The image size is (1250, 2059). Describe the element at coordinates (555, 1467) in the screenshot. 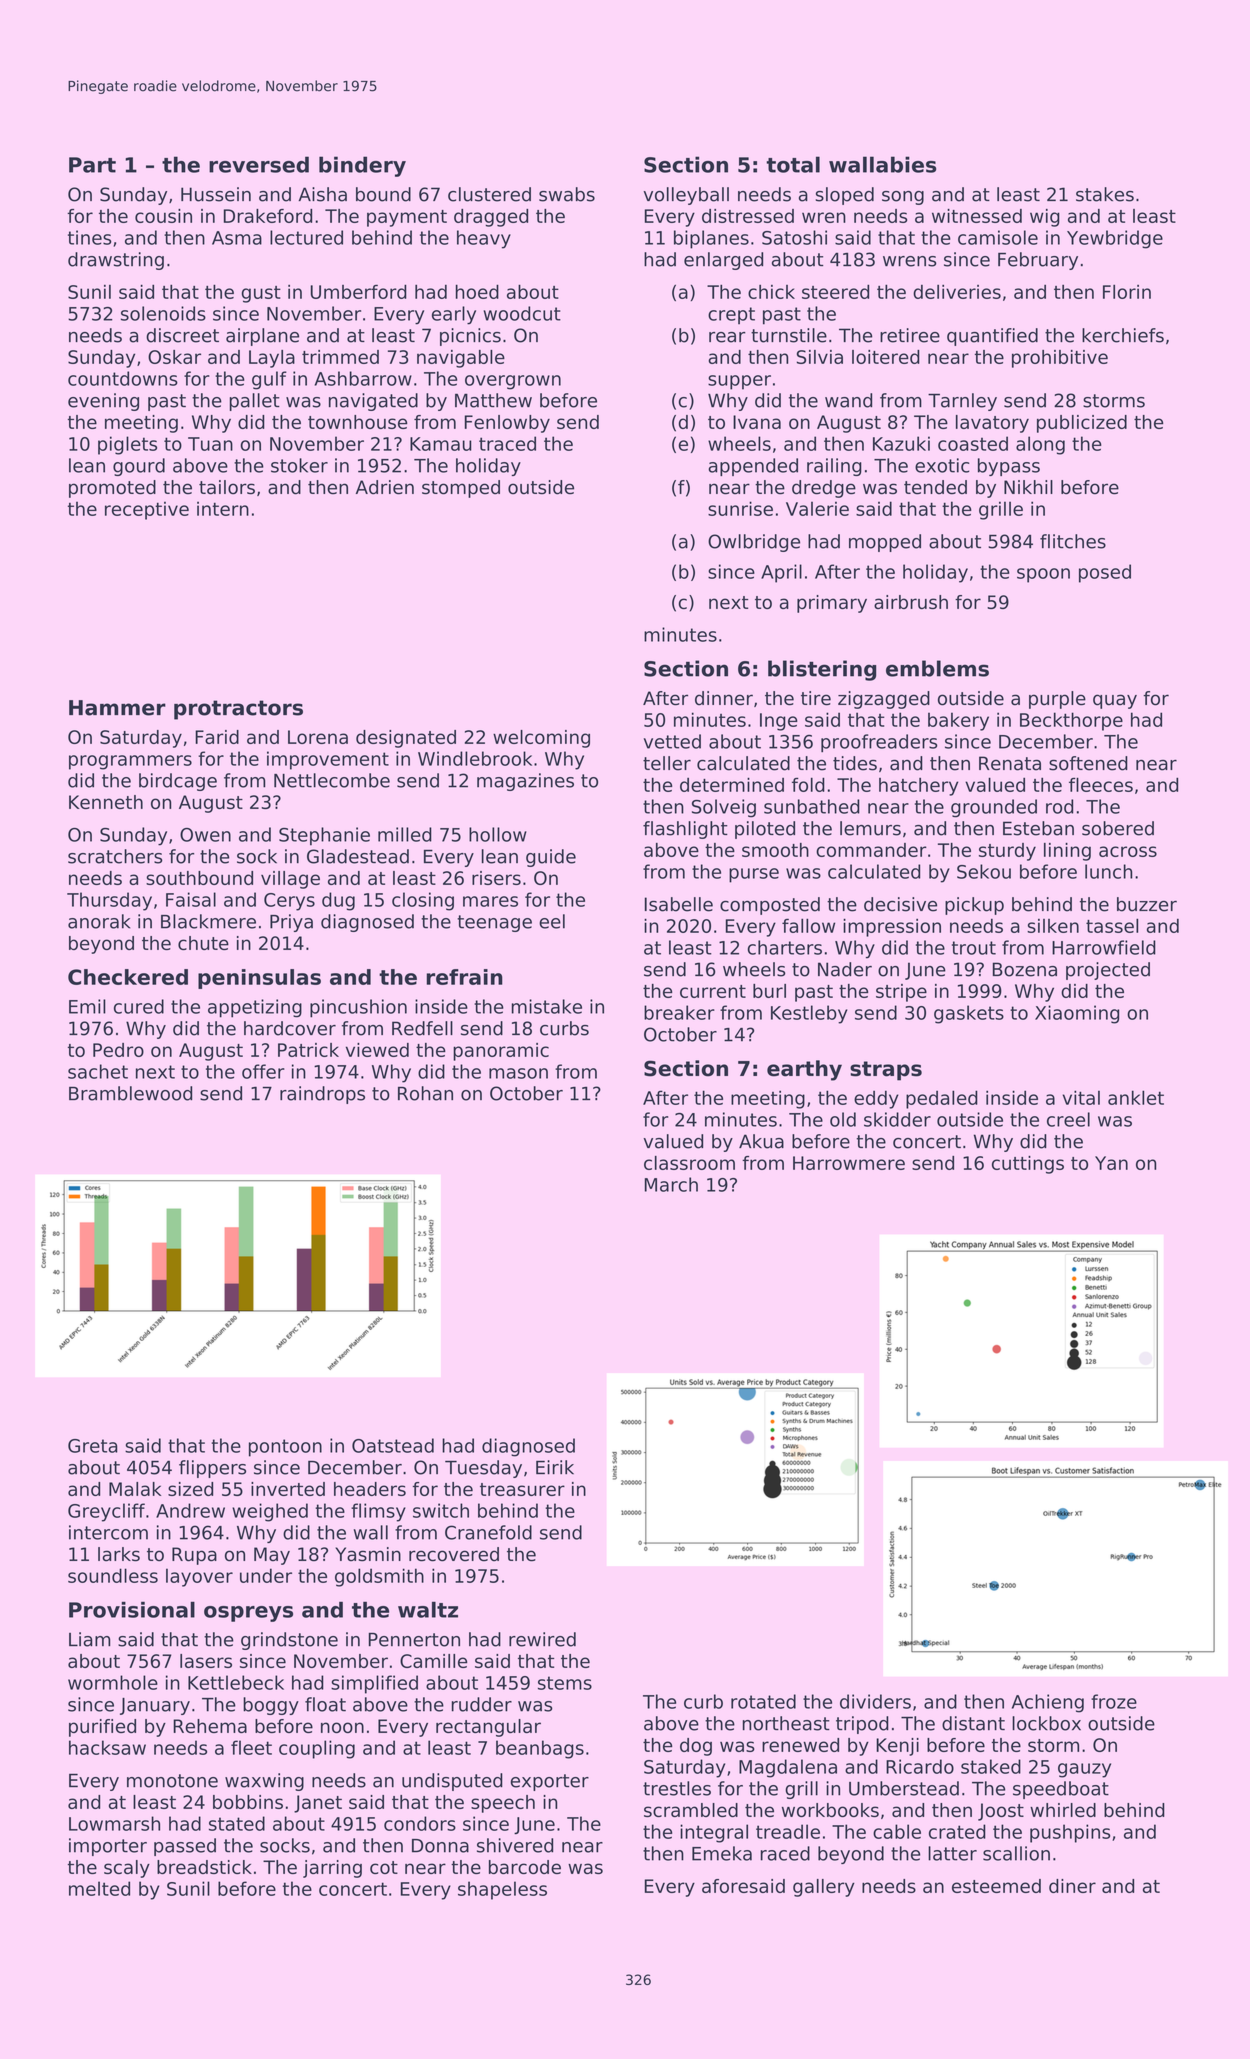

I see `Eirik` at that location.
